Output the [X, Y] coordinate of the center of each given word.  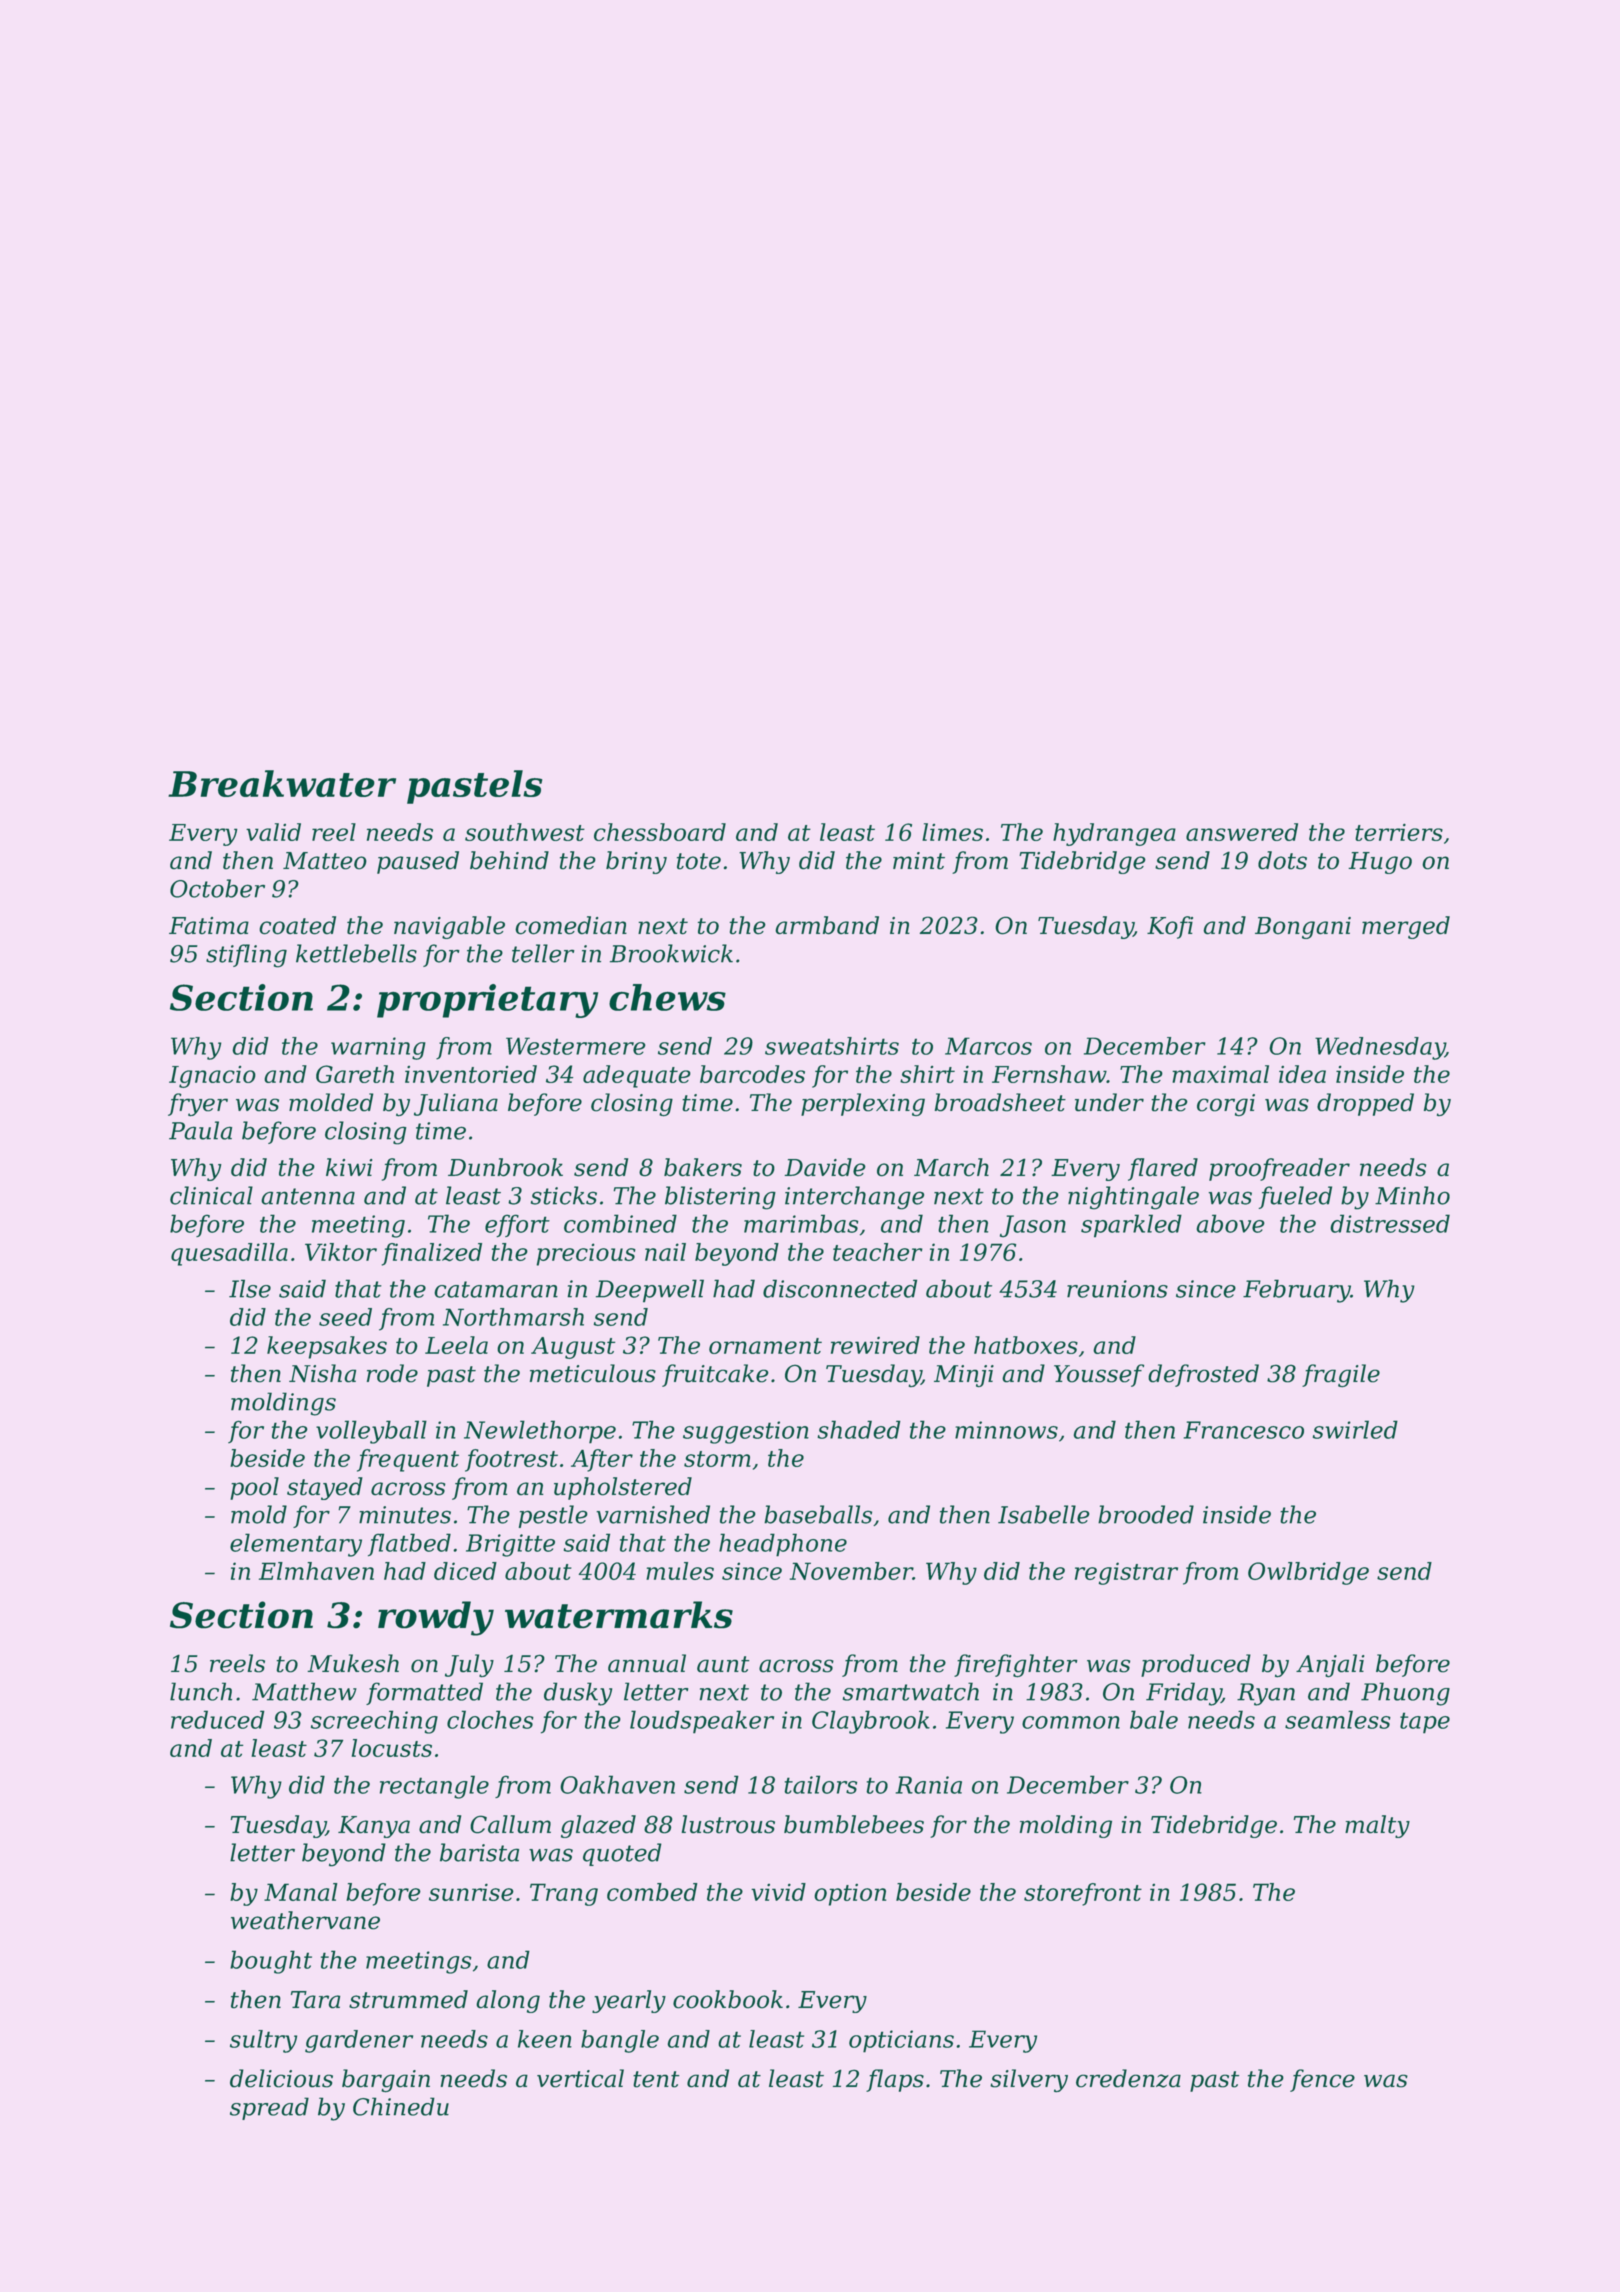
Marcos [988, 1046]
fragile [1341, 1375]
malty [1377, 1826]
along [508, 2001]
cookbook [728, 1999]
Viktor [341, 1252]
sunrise [471, 1892]
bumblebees [854, 1824]
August [573, 1348]
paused [418, 862]
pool [254, 1488]
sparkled [1131, 1225]
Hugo [1380, 863]
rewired [875, 1345]
